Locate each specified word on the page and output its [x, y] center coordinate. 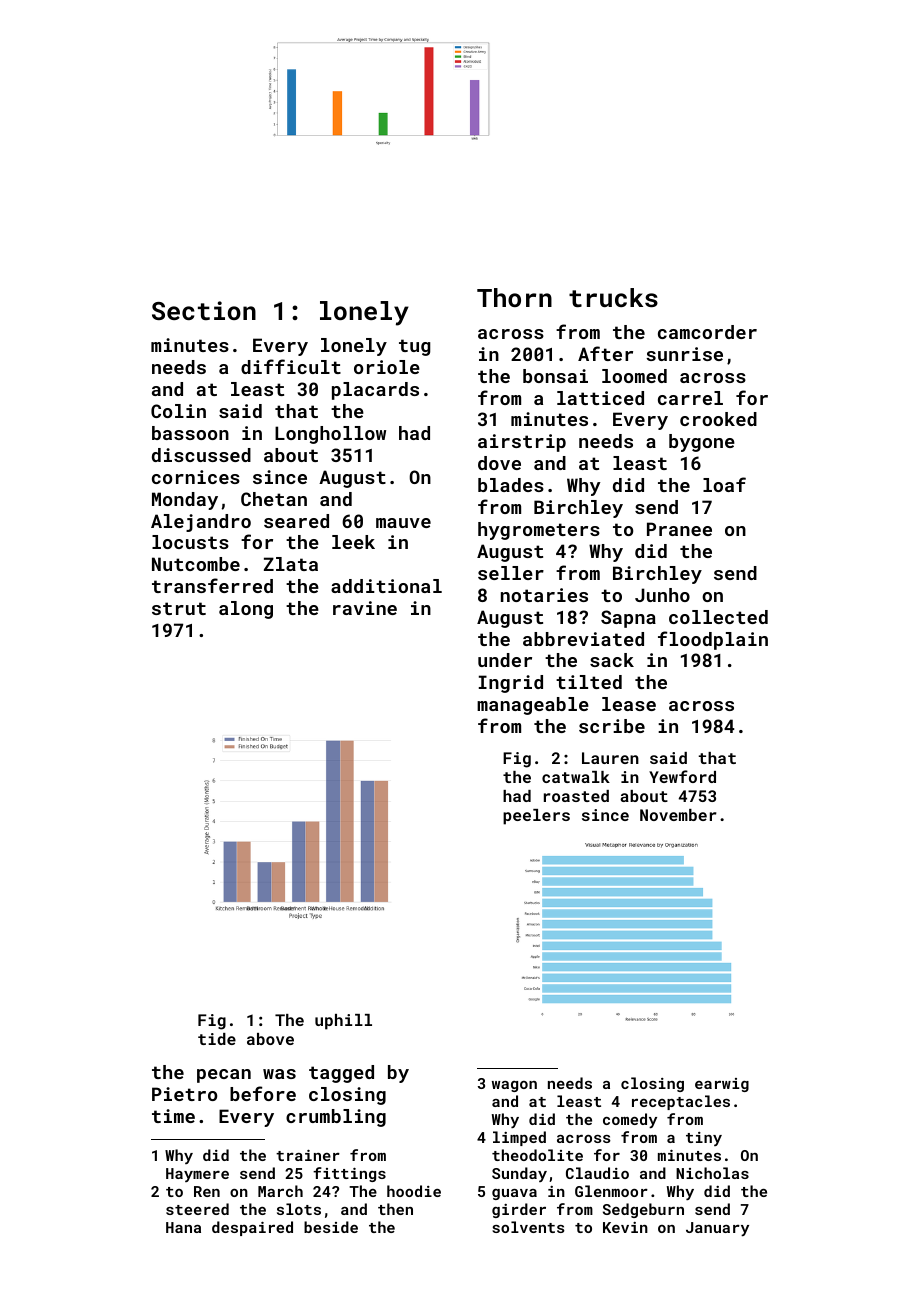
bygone [702, 443]
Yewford [682, 776]
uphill [343, 1022]
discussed [201, 455]
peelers [536, 817]
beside [331, 1227]
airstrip [522, 443]
